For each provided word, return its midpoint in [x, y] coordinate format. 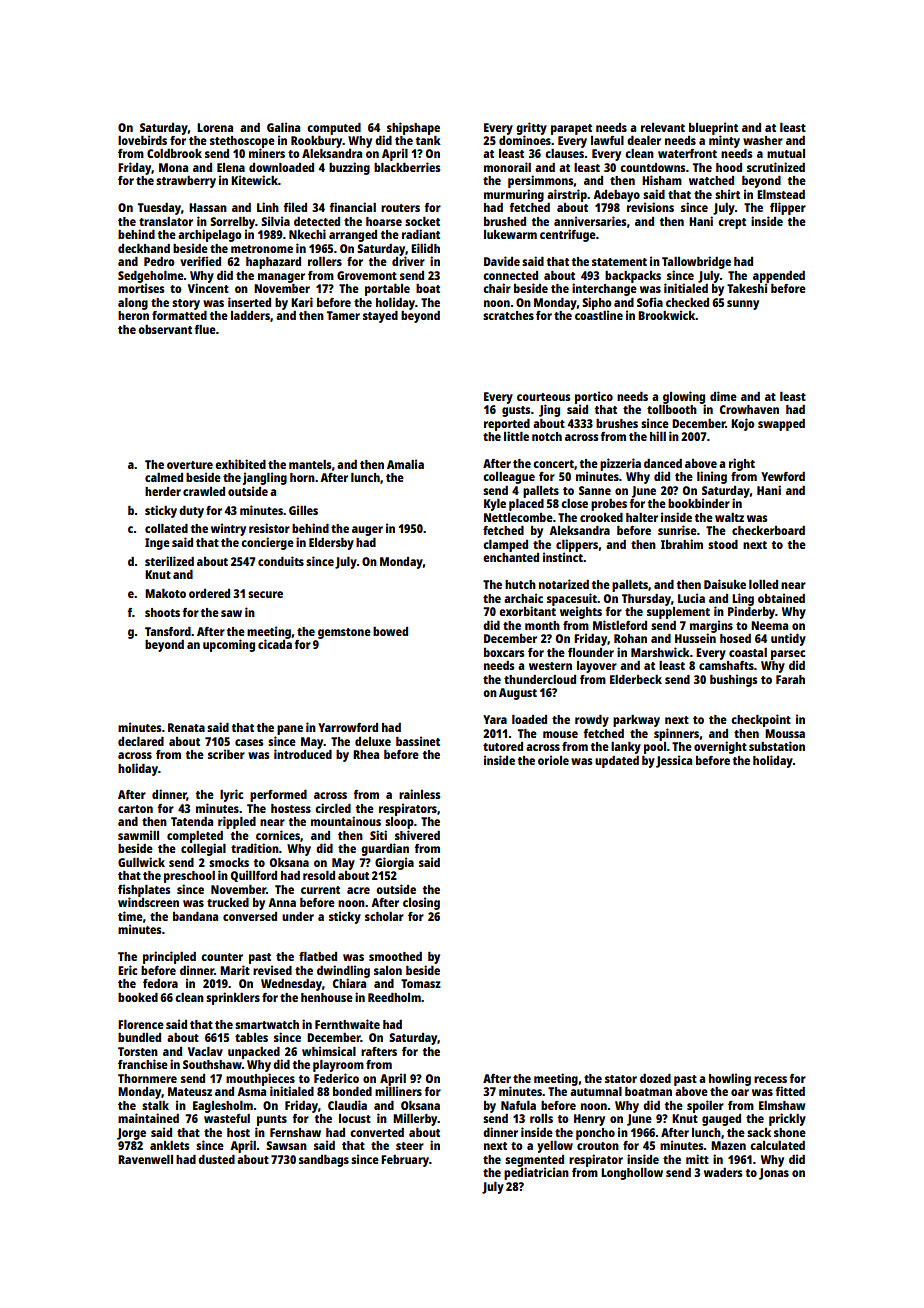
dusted [216, 1159]
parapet [571, 129]
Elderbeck [636, 679]
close [574, 503]
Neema [769, 625]
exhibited [240, 464]
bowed [390, 631]
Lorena [215, 127]
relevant [663, 127]
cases [249, 742]
